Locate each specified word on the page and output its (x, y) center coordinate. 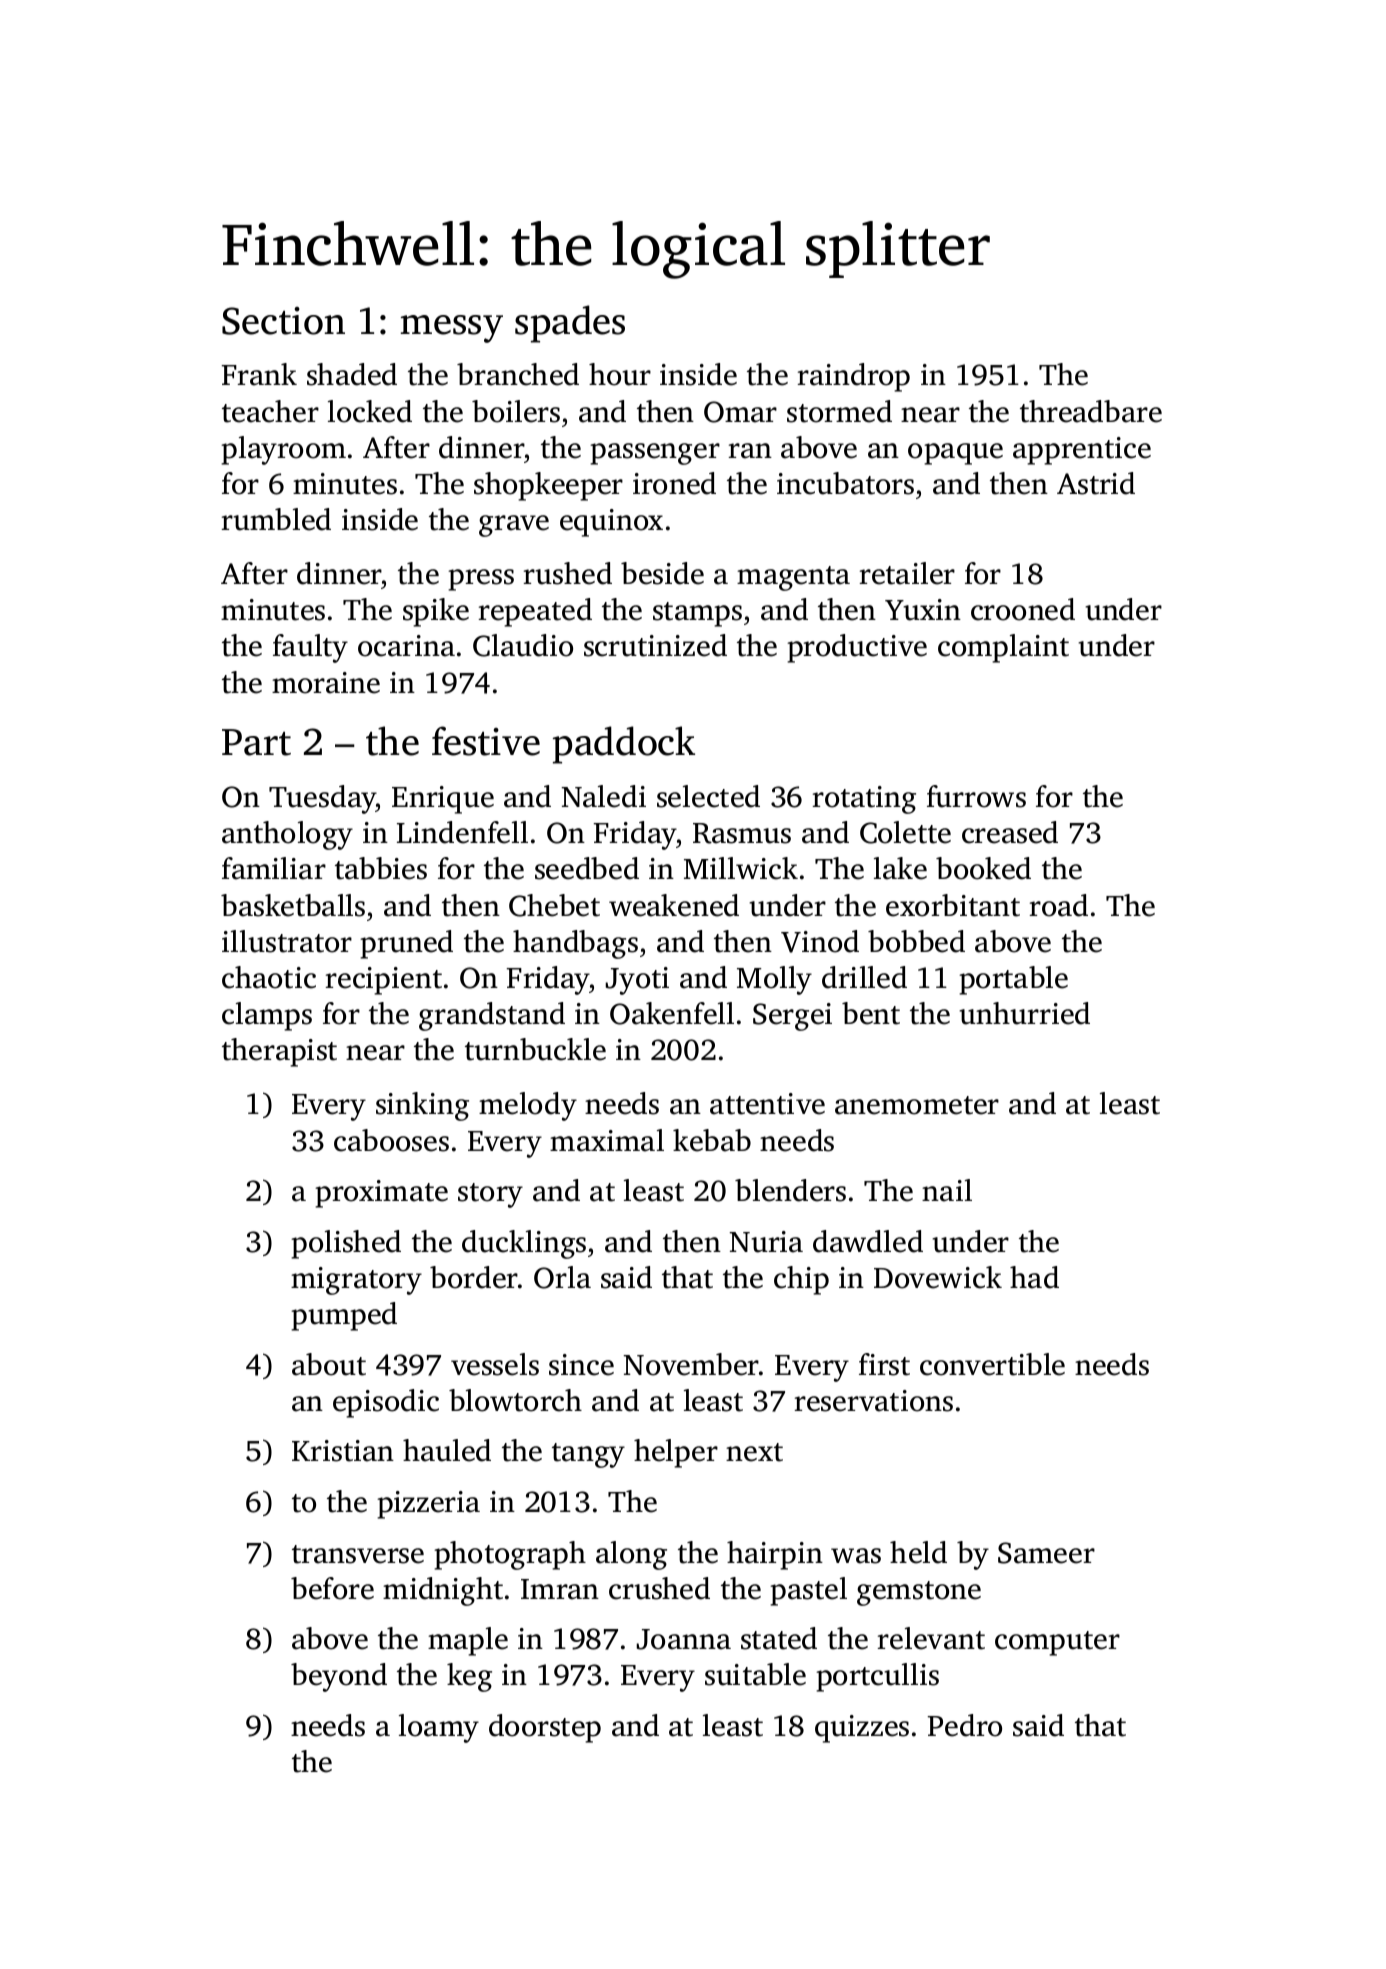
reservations (873, 1401)
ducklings (524, 1244)
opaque (955, 454)
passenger (655, 454)
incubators (845, 483)
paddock (624, 745)
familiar (274, 868)
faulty (310, 648)
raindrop (853, 377)
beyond (339, 1677)
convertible (992, 1364)
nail (947, 1190)
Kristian (343, 1451)
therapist (279, 1052)
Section (283, 321)
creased (1010, 832)
